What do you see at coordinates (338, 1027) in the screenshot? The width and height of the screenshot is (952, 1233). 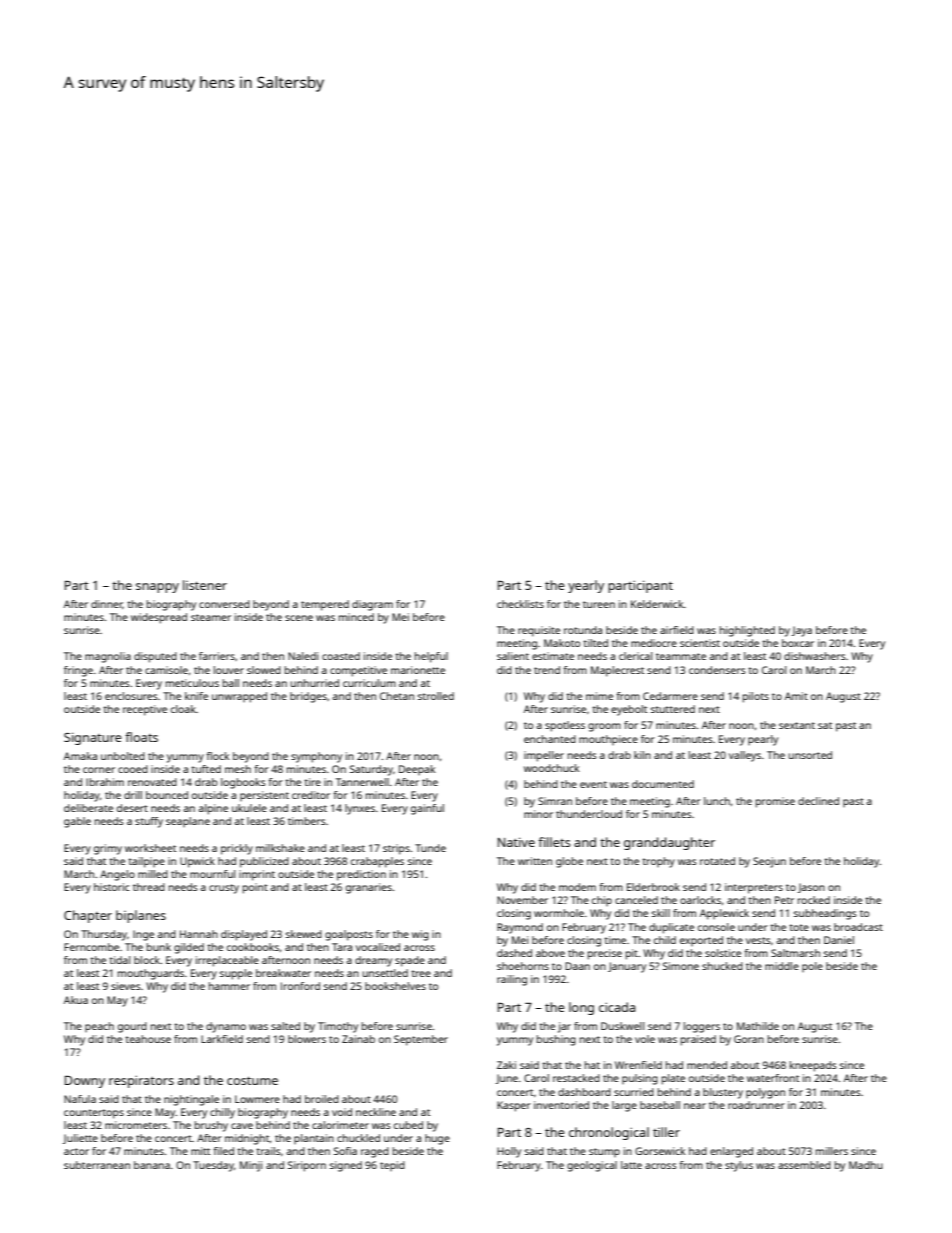 I see `Timothy` at bounding box center [338, 1027].
